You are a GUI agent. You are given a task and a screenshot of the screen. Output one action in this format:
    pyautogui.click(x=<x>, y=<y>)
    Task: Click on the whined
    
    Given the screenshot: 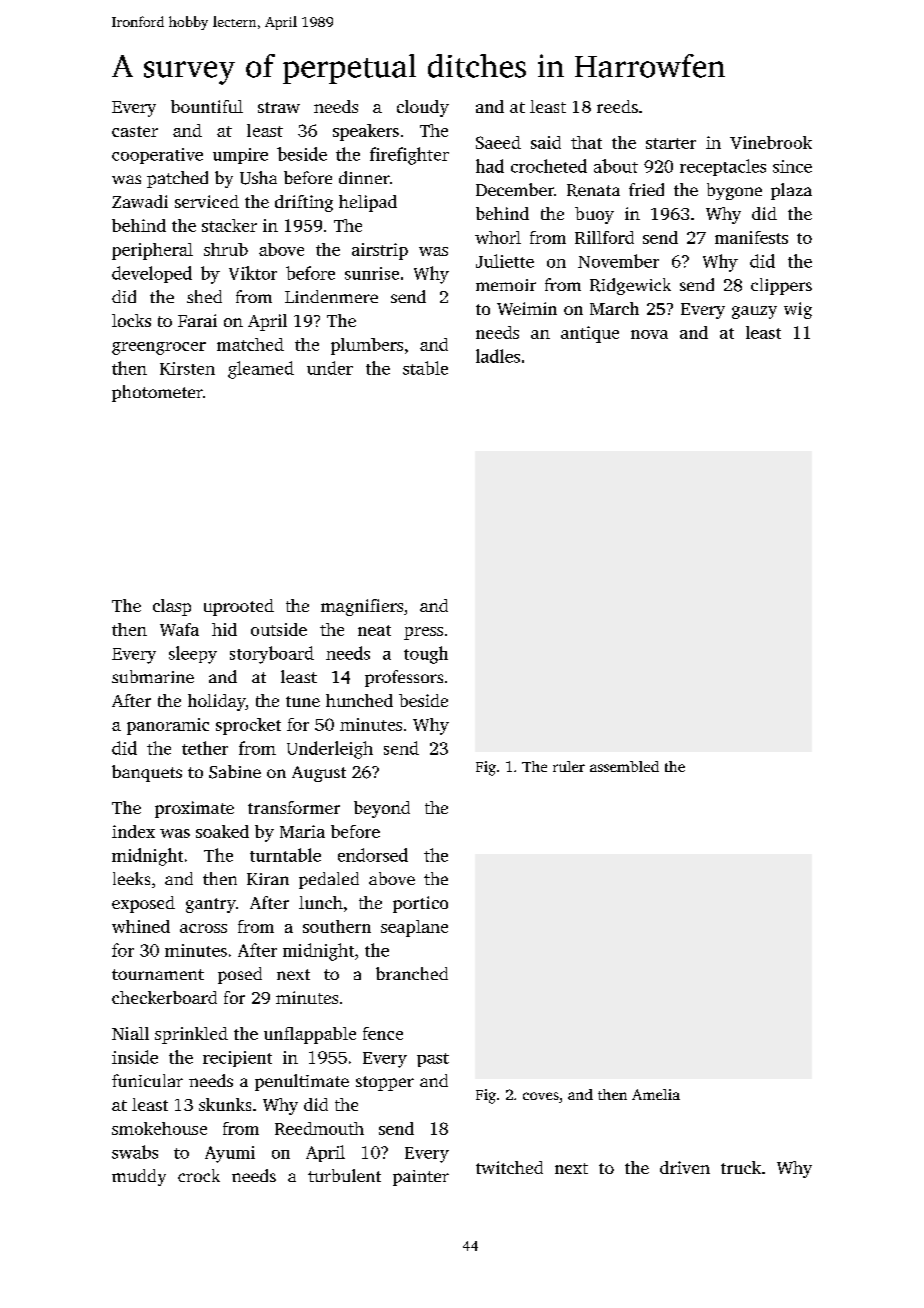 What is the action you would take?
    pyautogui.click(x=141, y=926)
